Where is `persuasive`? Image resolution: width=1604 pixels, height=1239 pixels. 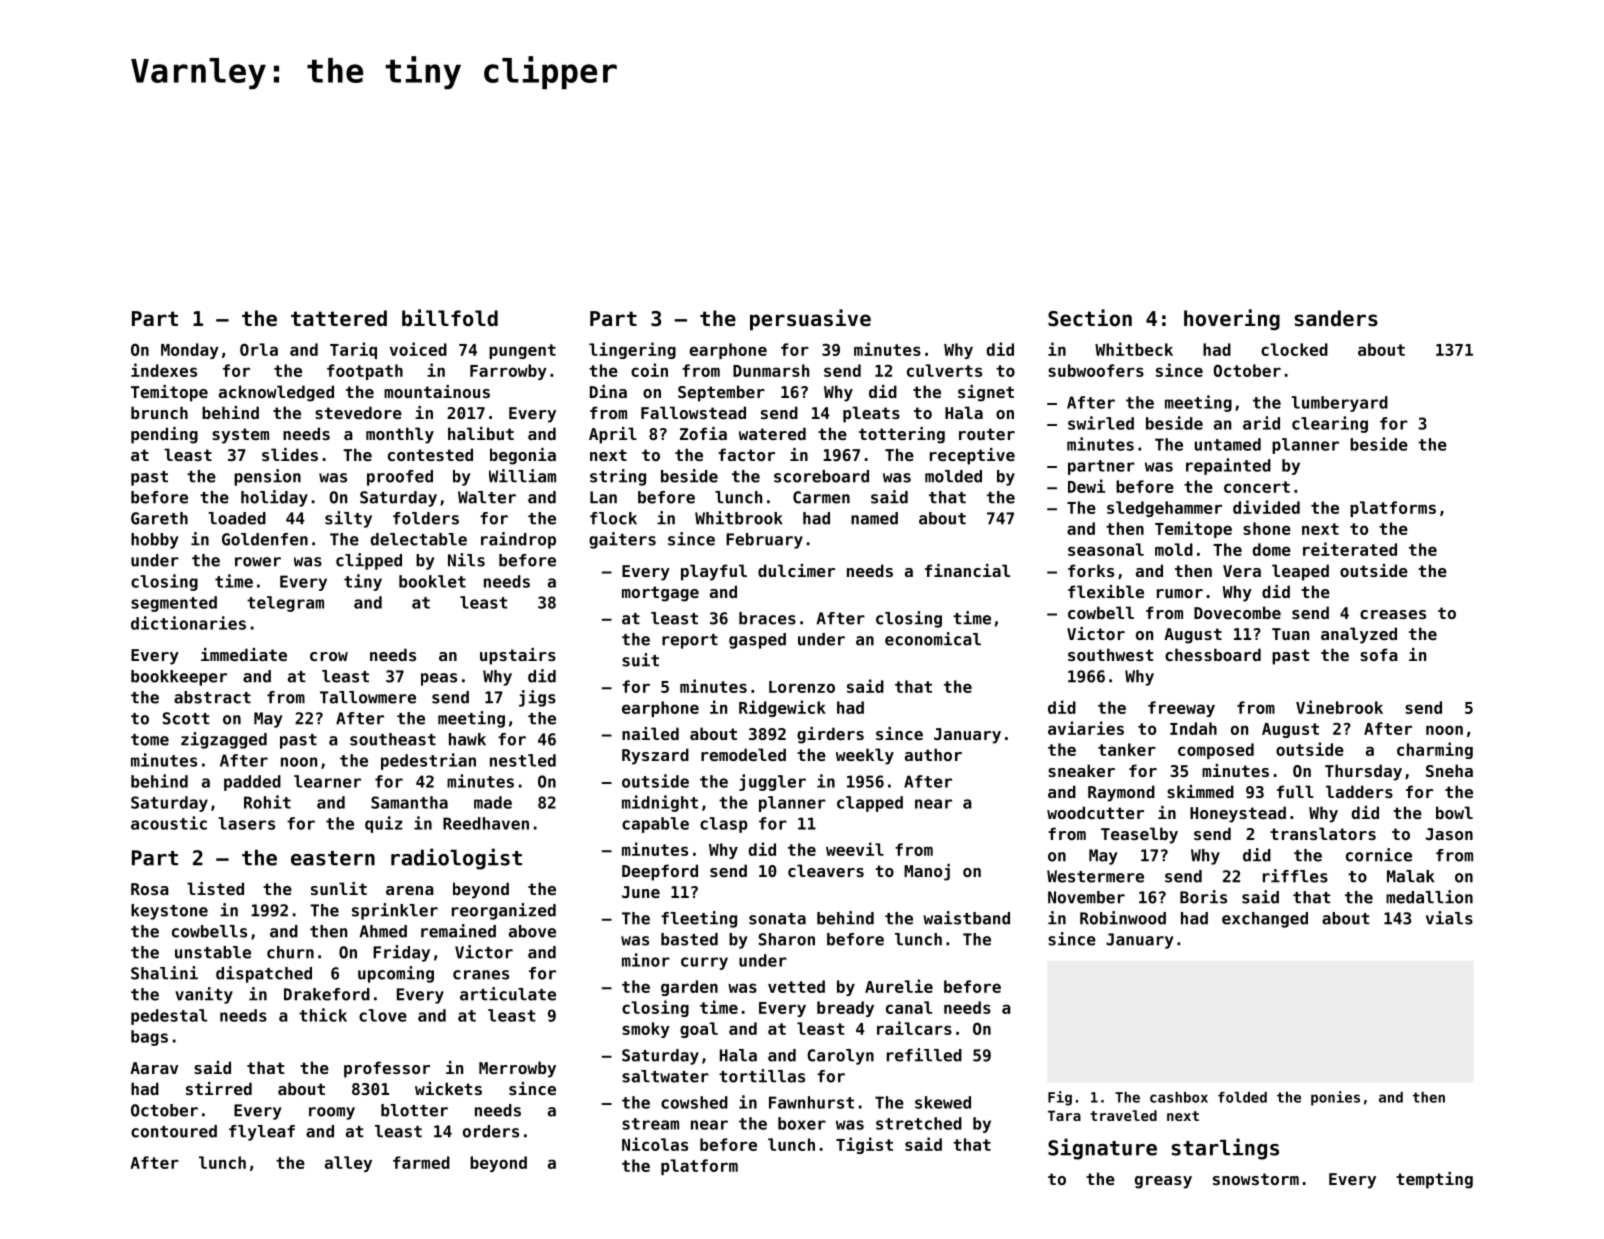 persuasive is located at coordinates (810, 320).
